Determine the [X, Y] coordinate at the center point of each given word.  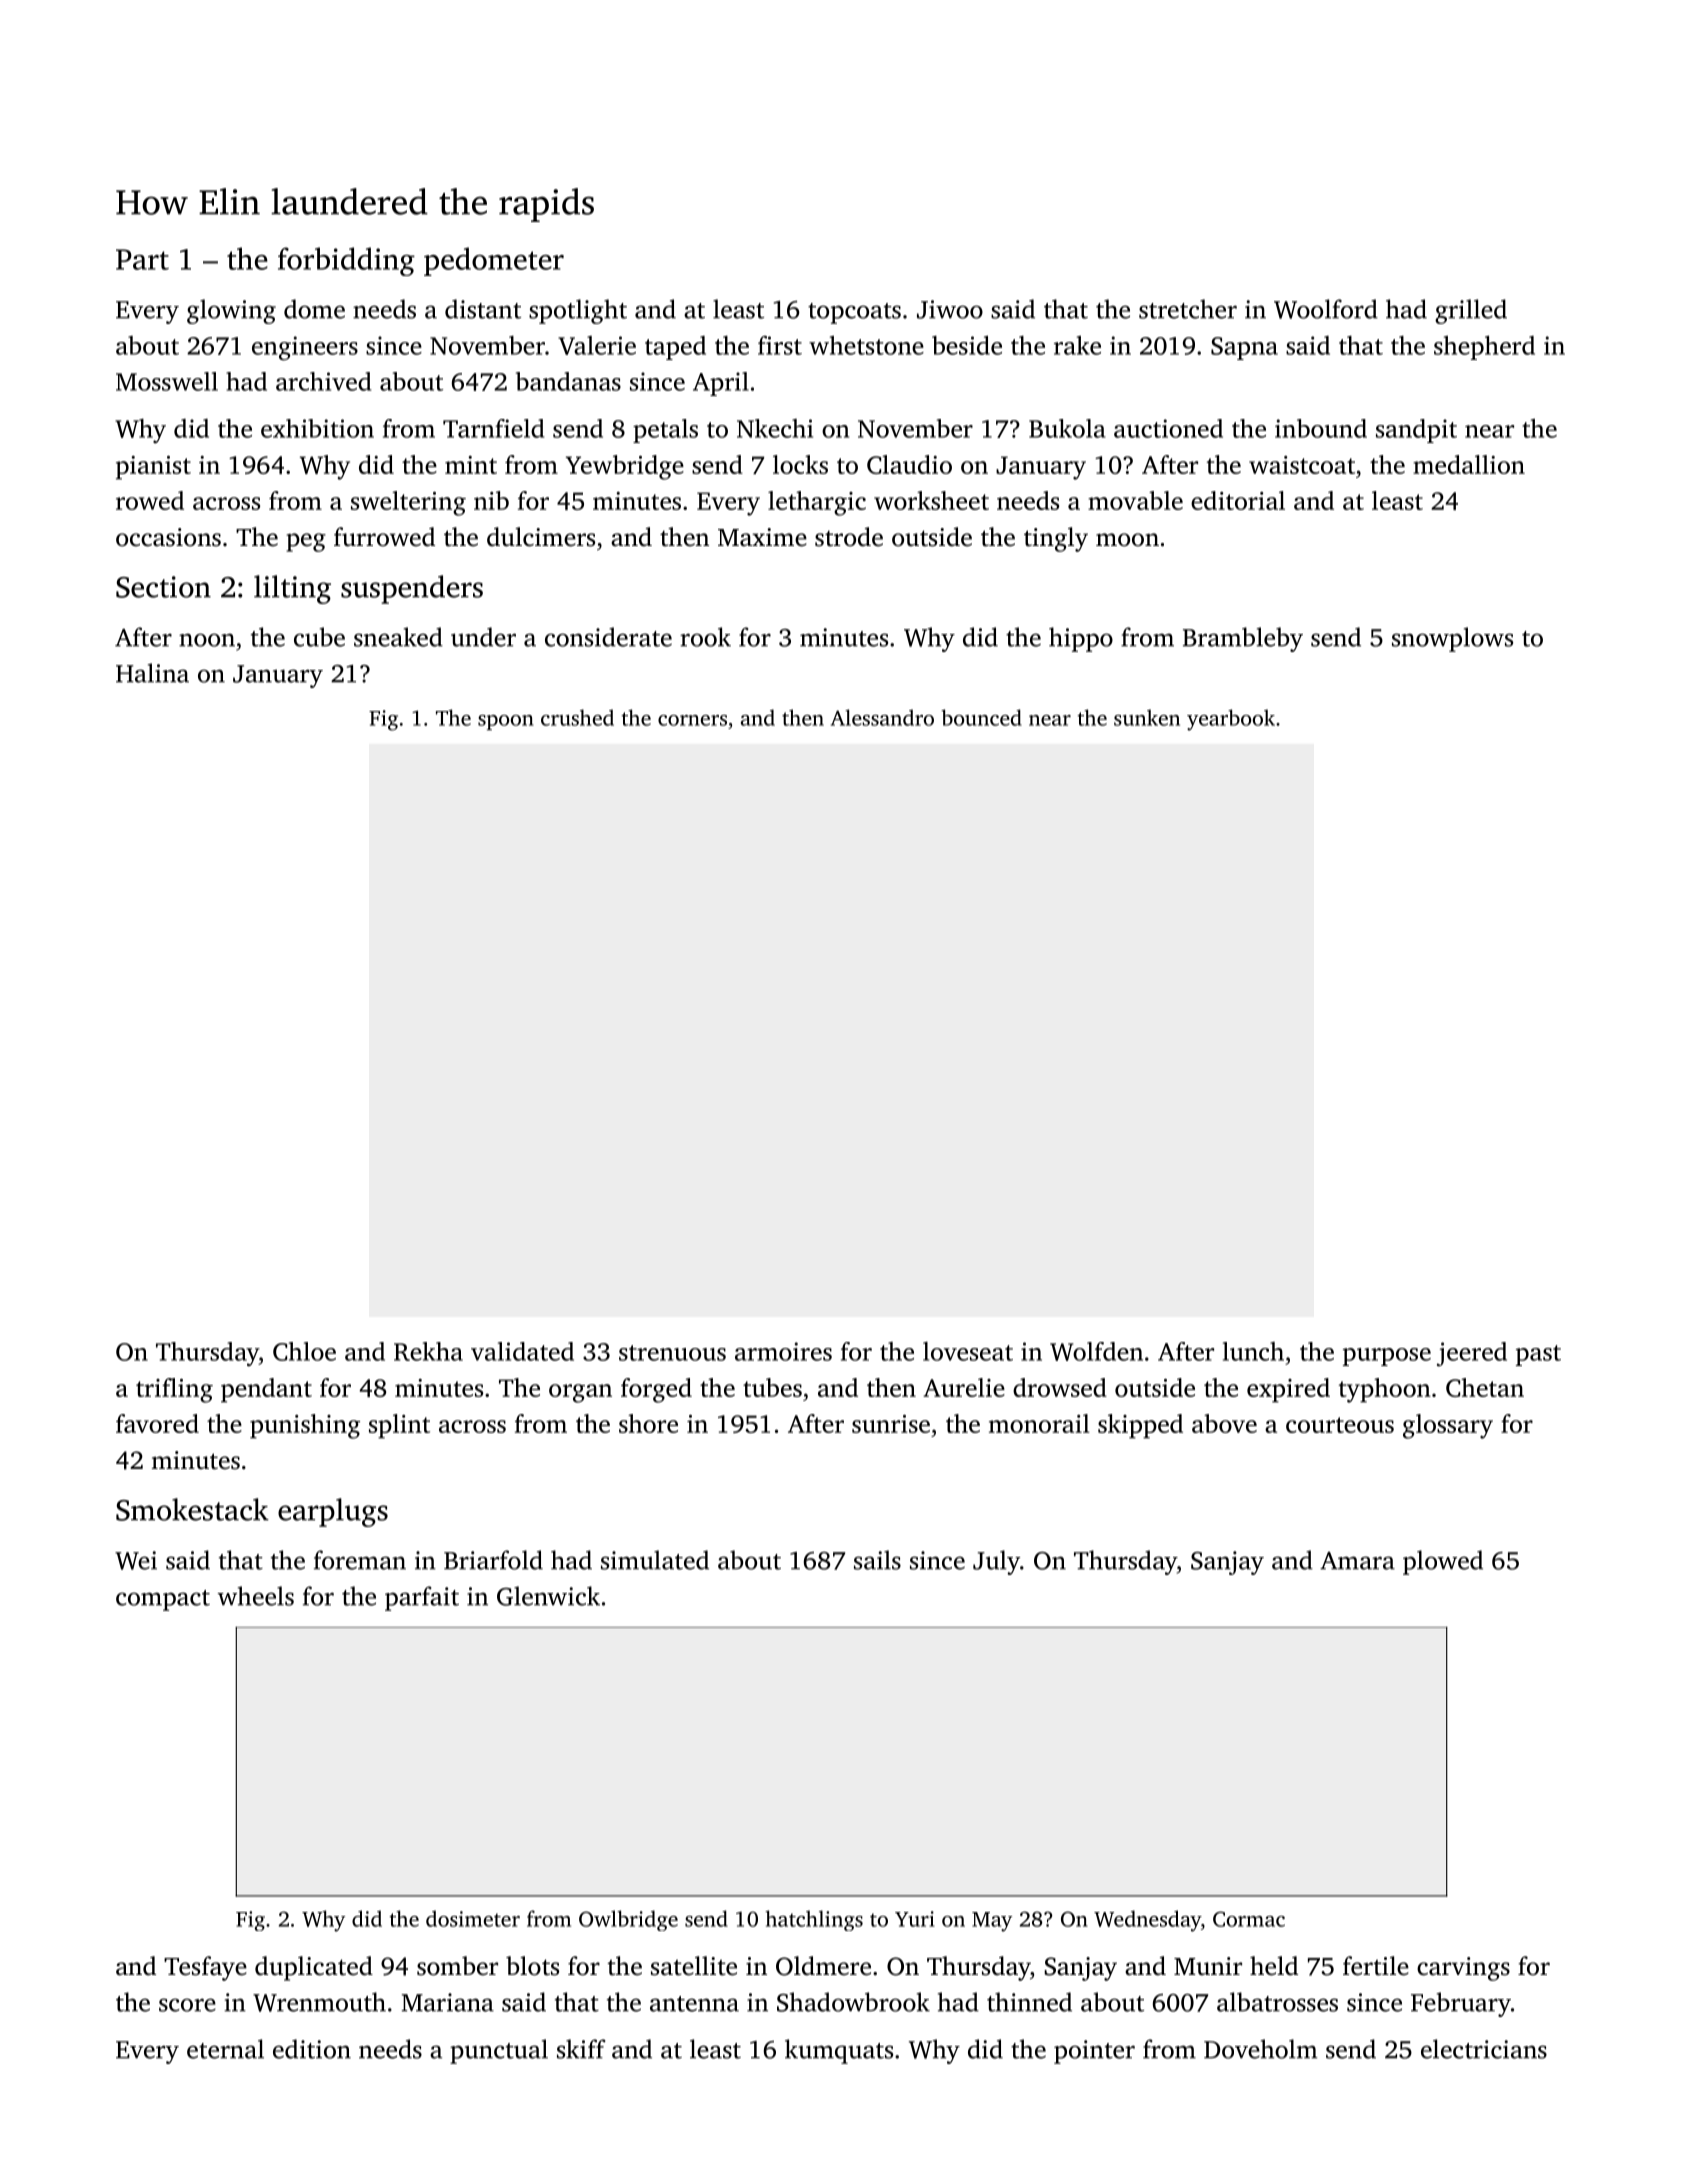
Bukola [1067, 428]
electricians [1484, 2049]
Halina [152, 673]
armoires [783, 1351]
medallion [1469, 464]
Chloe [304, 1351]
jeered [1472, 1354]
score [187, 2005]
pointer [1094, 2052]
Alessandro [882, 717]
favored [157, 1423]
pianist [153, 468]
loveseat [968, 1351]
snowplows [1452, 639]
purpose [1387, 1357]
